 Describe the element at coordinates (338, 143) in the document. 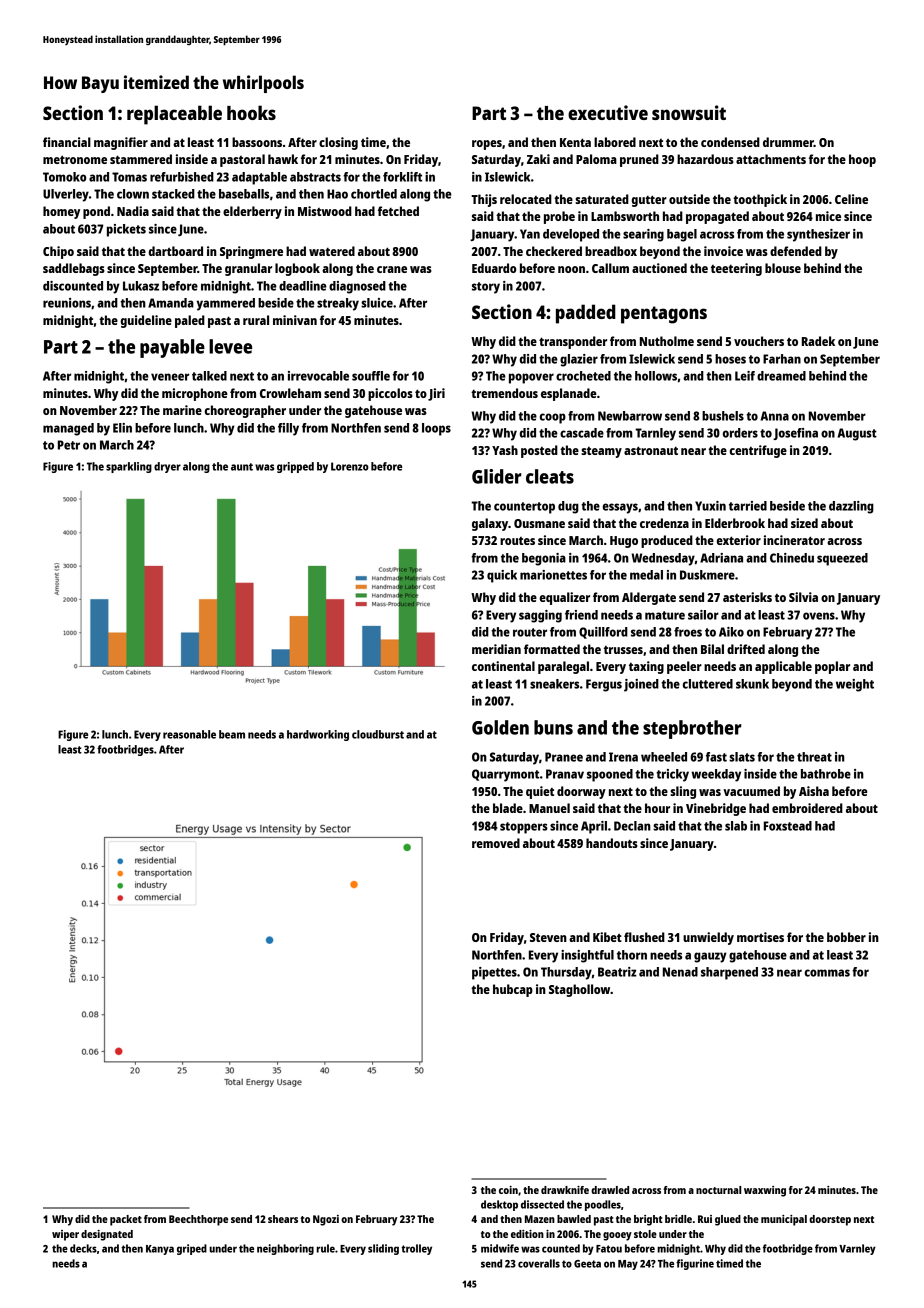

I see `closing` at that location.
